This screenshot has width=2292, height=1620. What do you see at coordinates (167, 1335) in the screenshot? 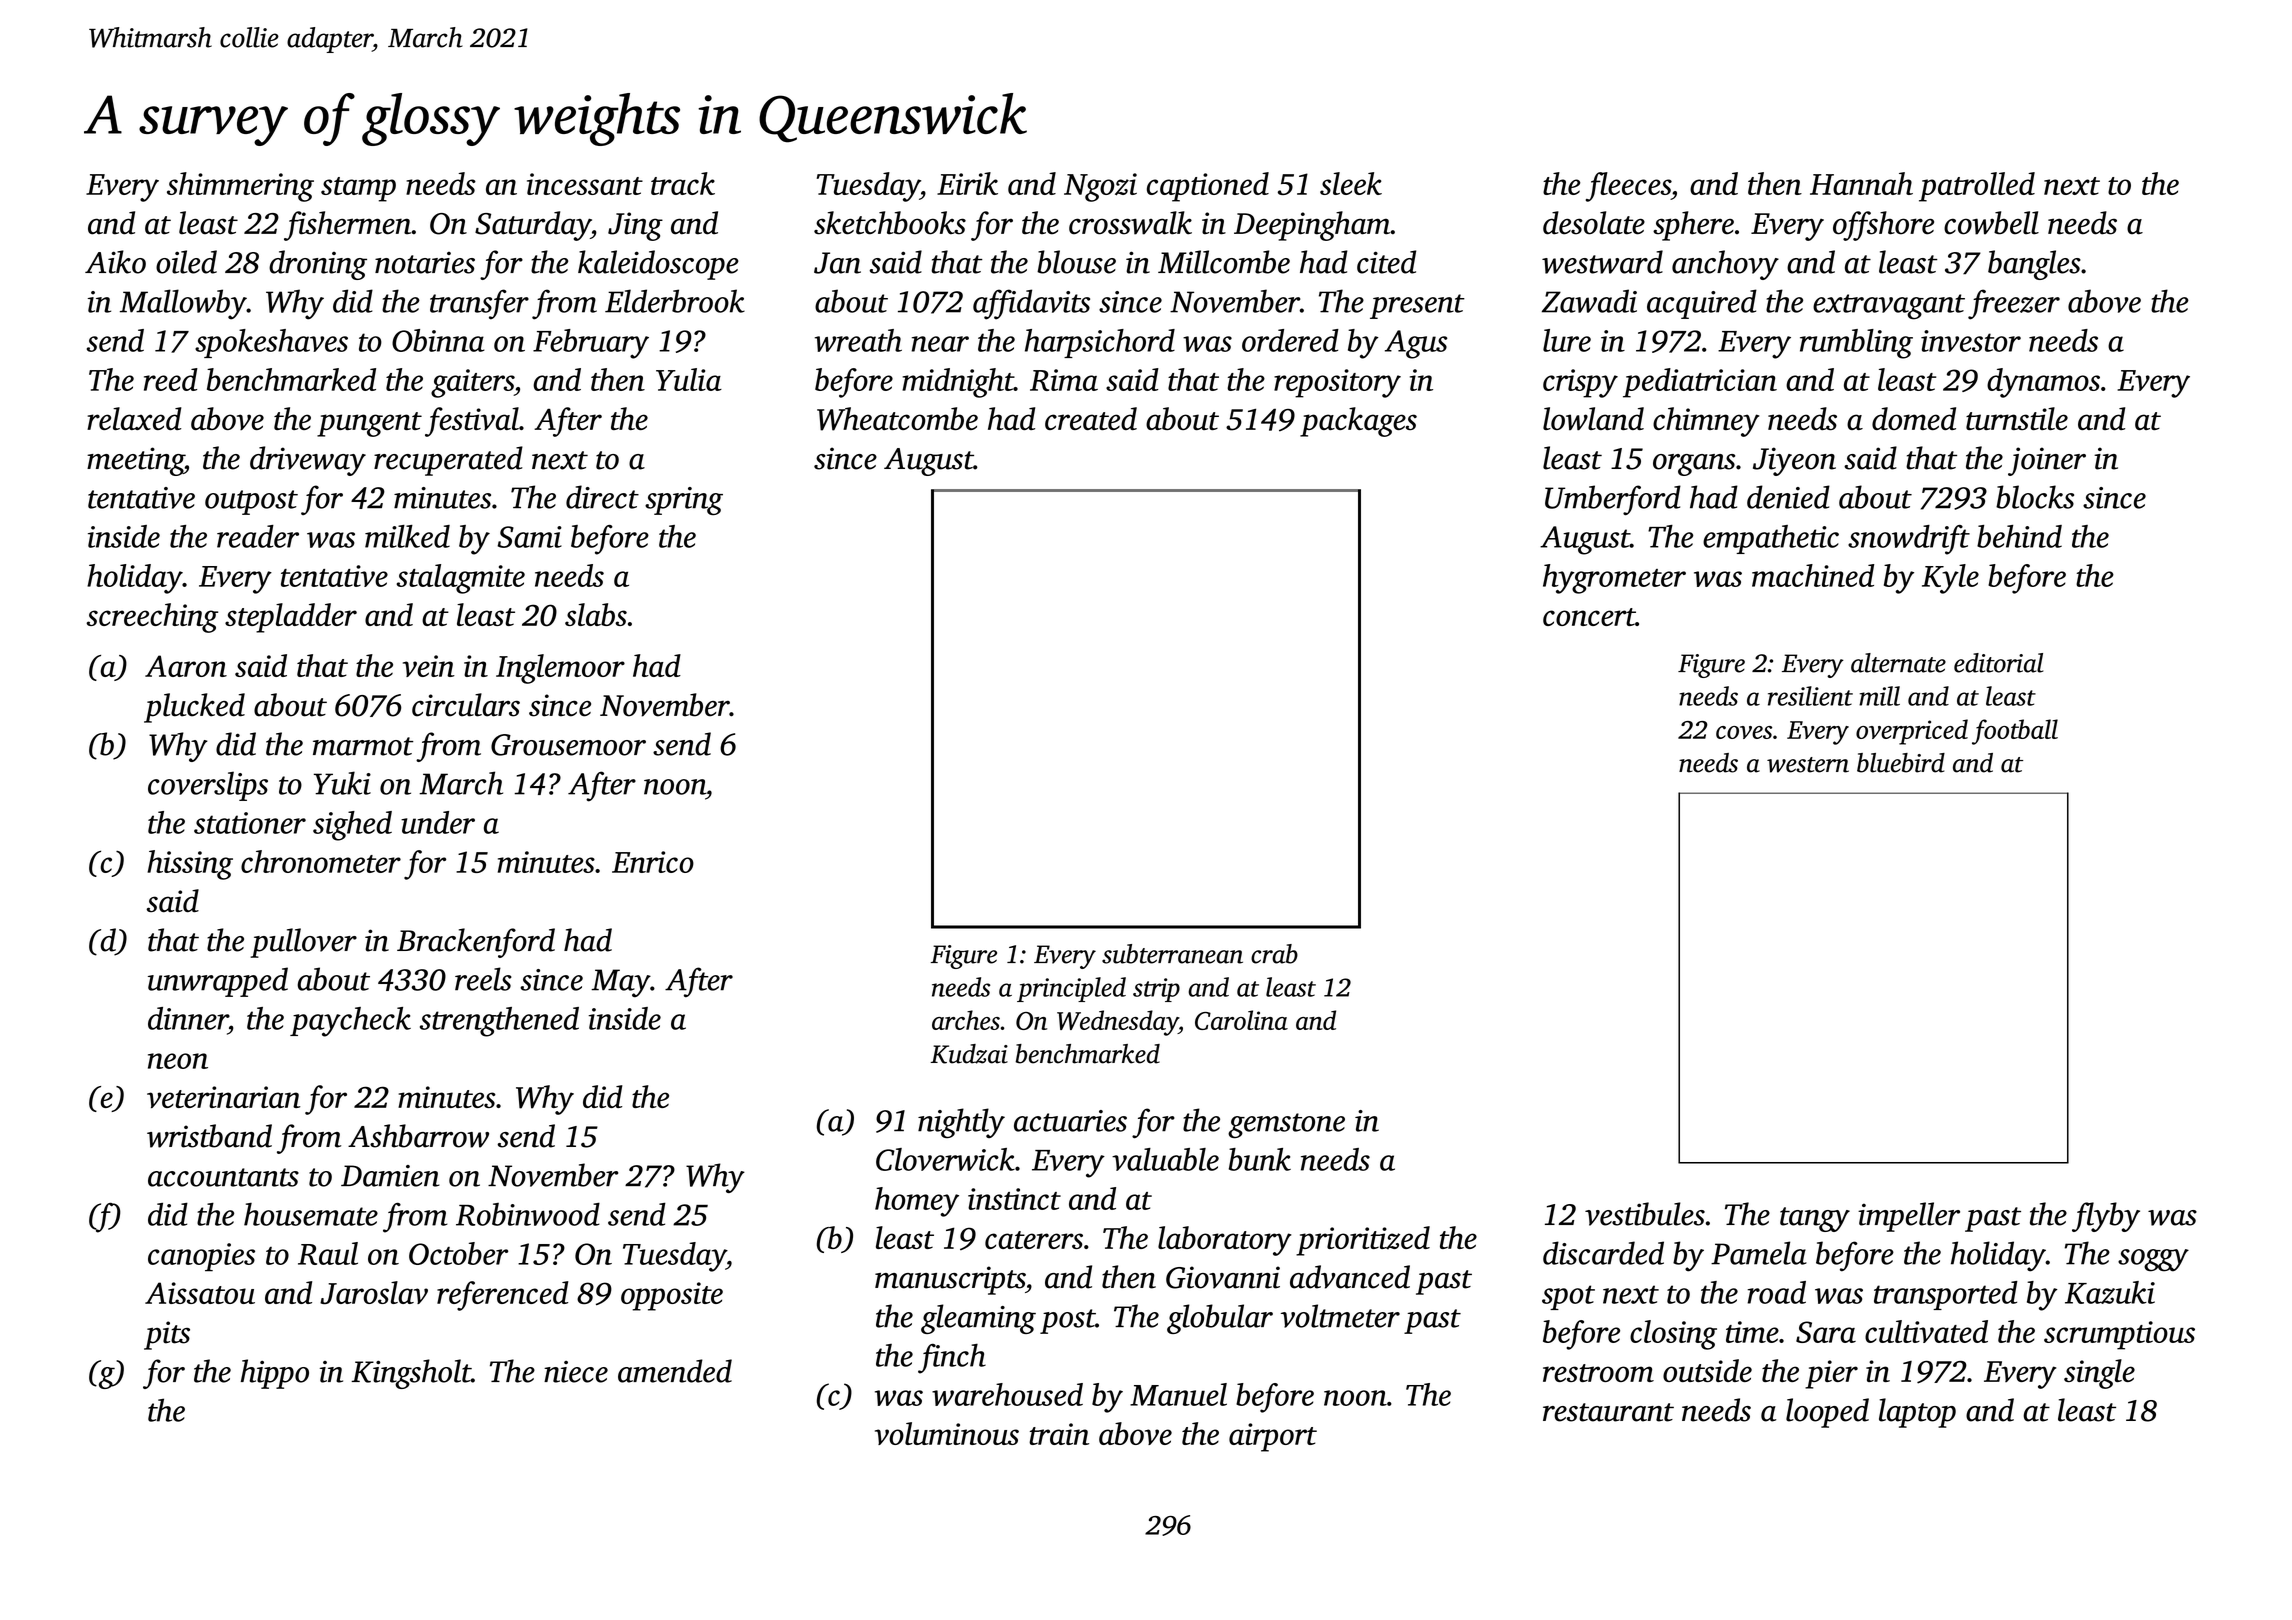
I see `pits` at bounding box center [167, 1335].
